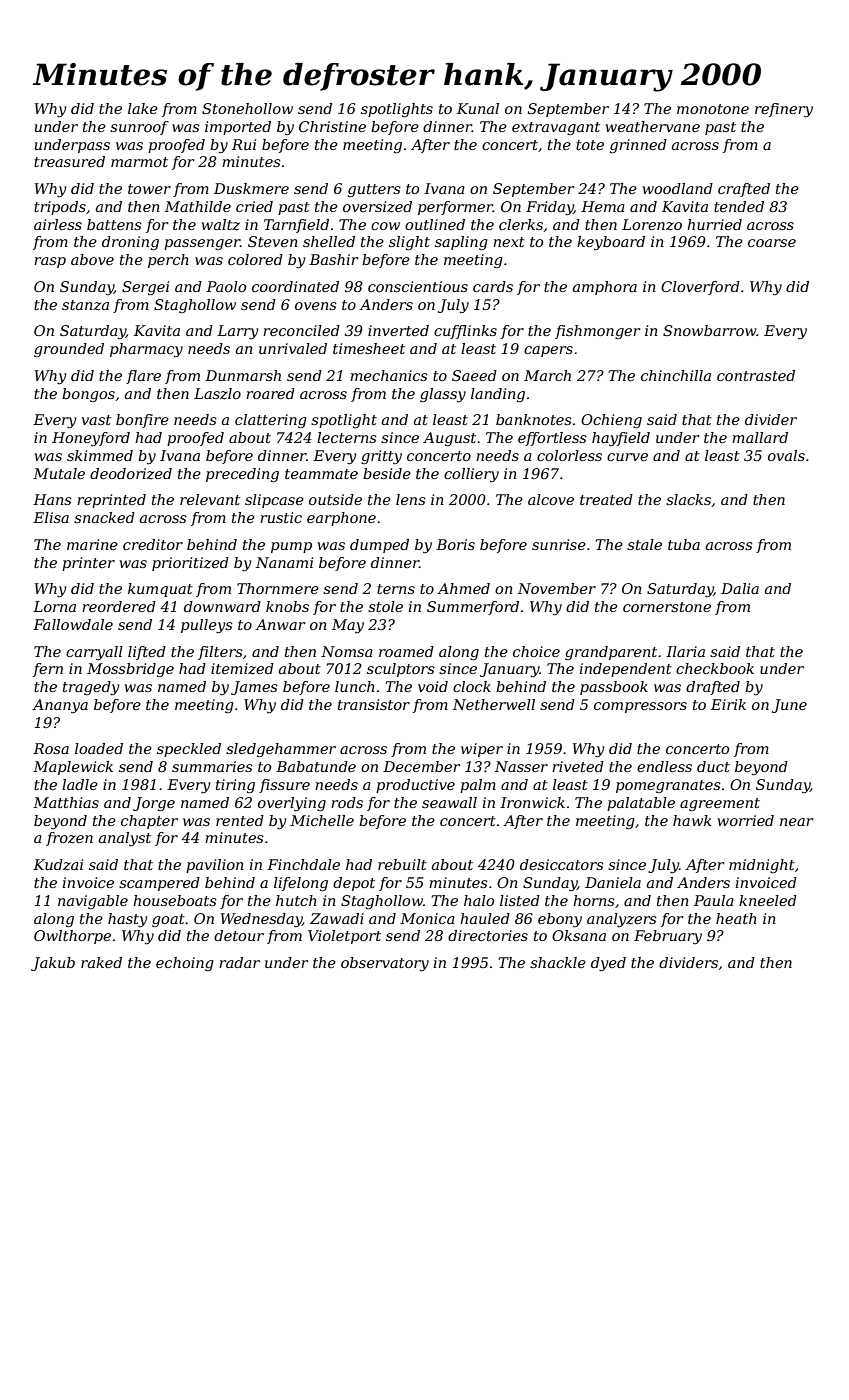 This screenshot has width=849, height=1400. I want to click on Lorna, so click(54, 606).
